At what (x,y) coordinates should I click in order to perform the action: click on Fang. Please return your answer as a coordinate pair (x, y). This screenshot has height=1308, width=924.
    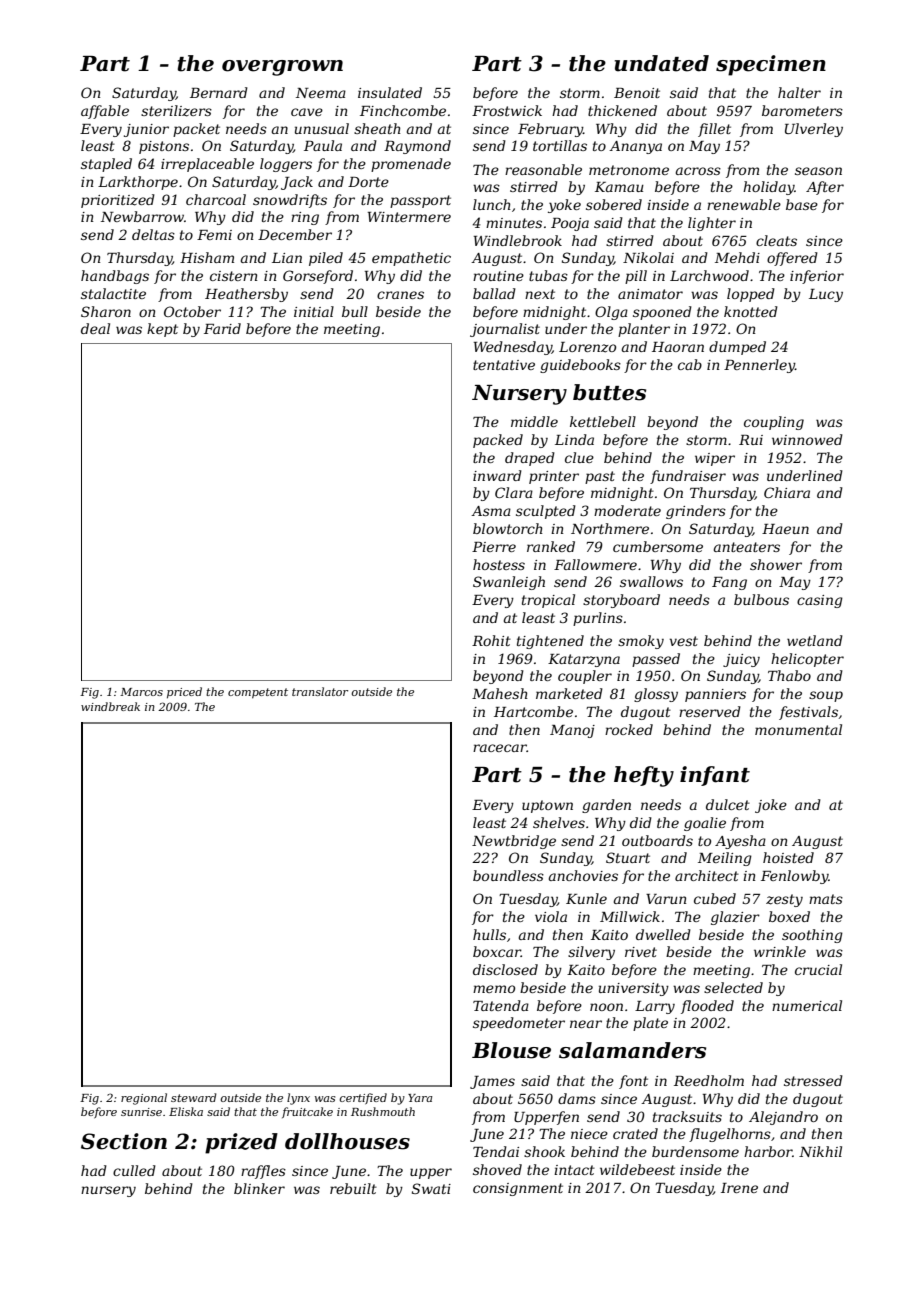
    Looking at the image, I should click on (729, 583).
